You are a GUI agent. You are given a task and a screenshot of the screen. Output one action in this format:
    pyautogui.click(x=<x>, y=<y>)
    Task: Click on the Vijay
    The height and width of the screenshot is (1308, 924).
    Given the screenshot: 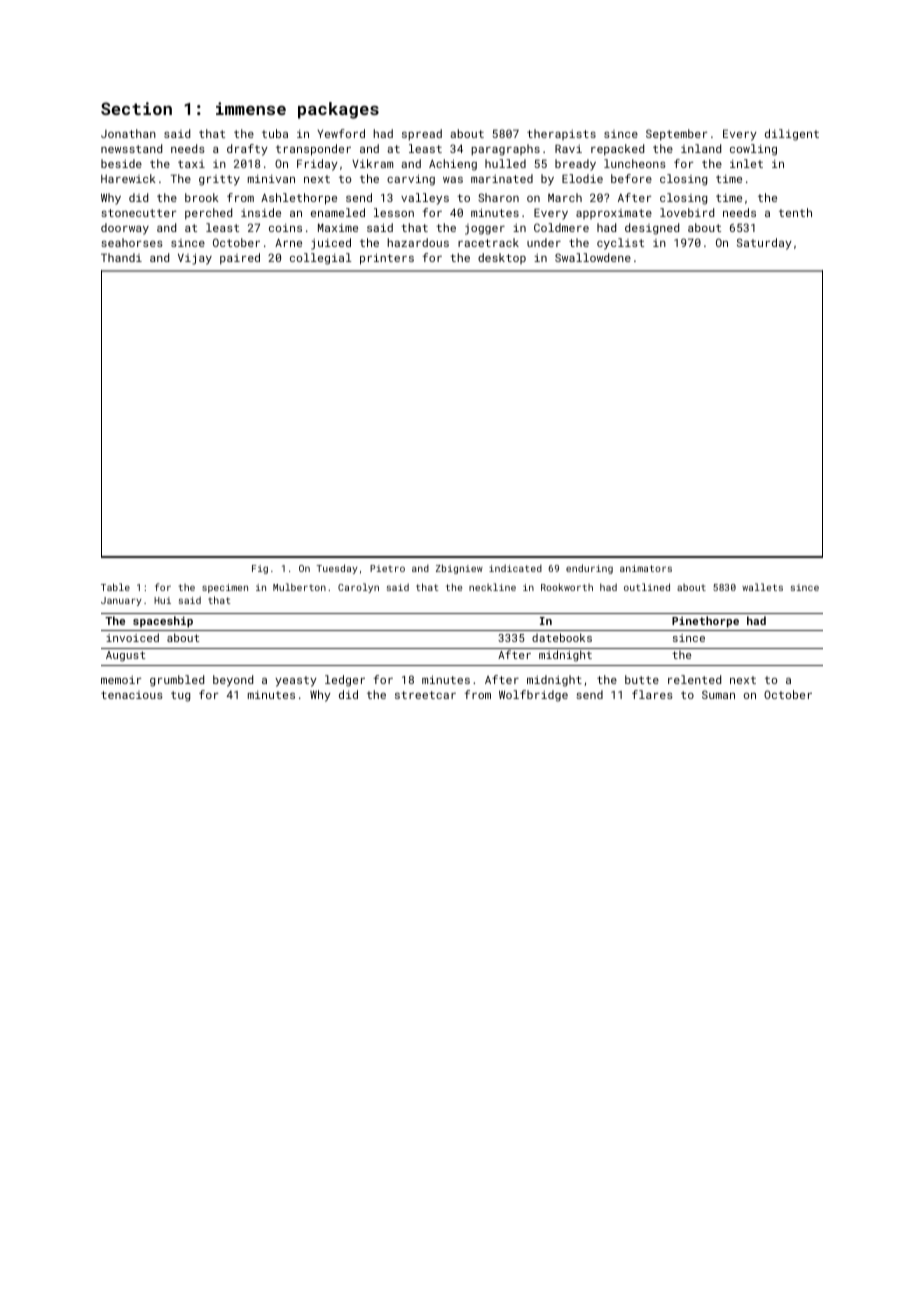 What is the action you would take?
    pyautogui.click(x=195, y=259)
